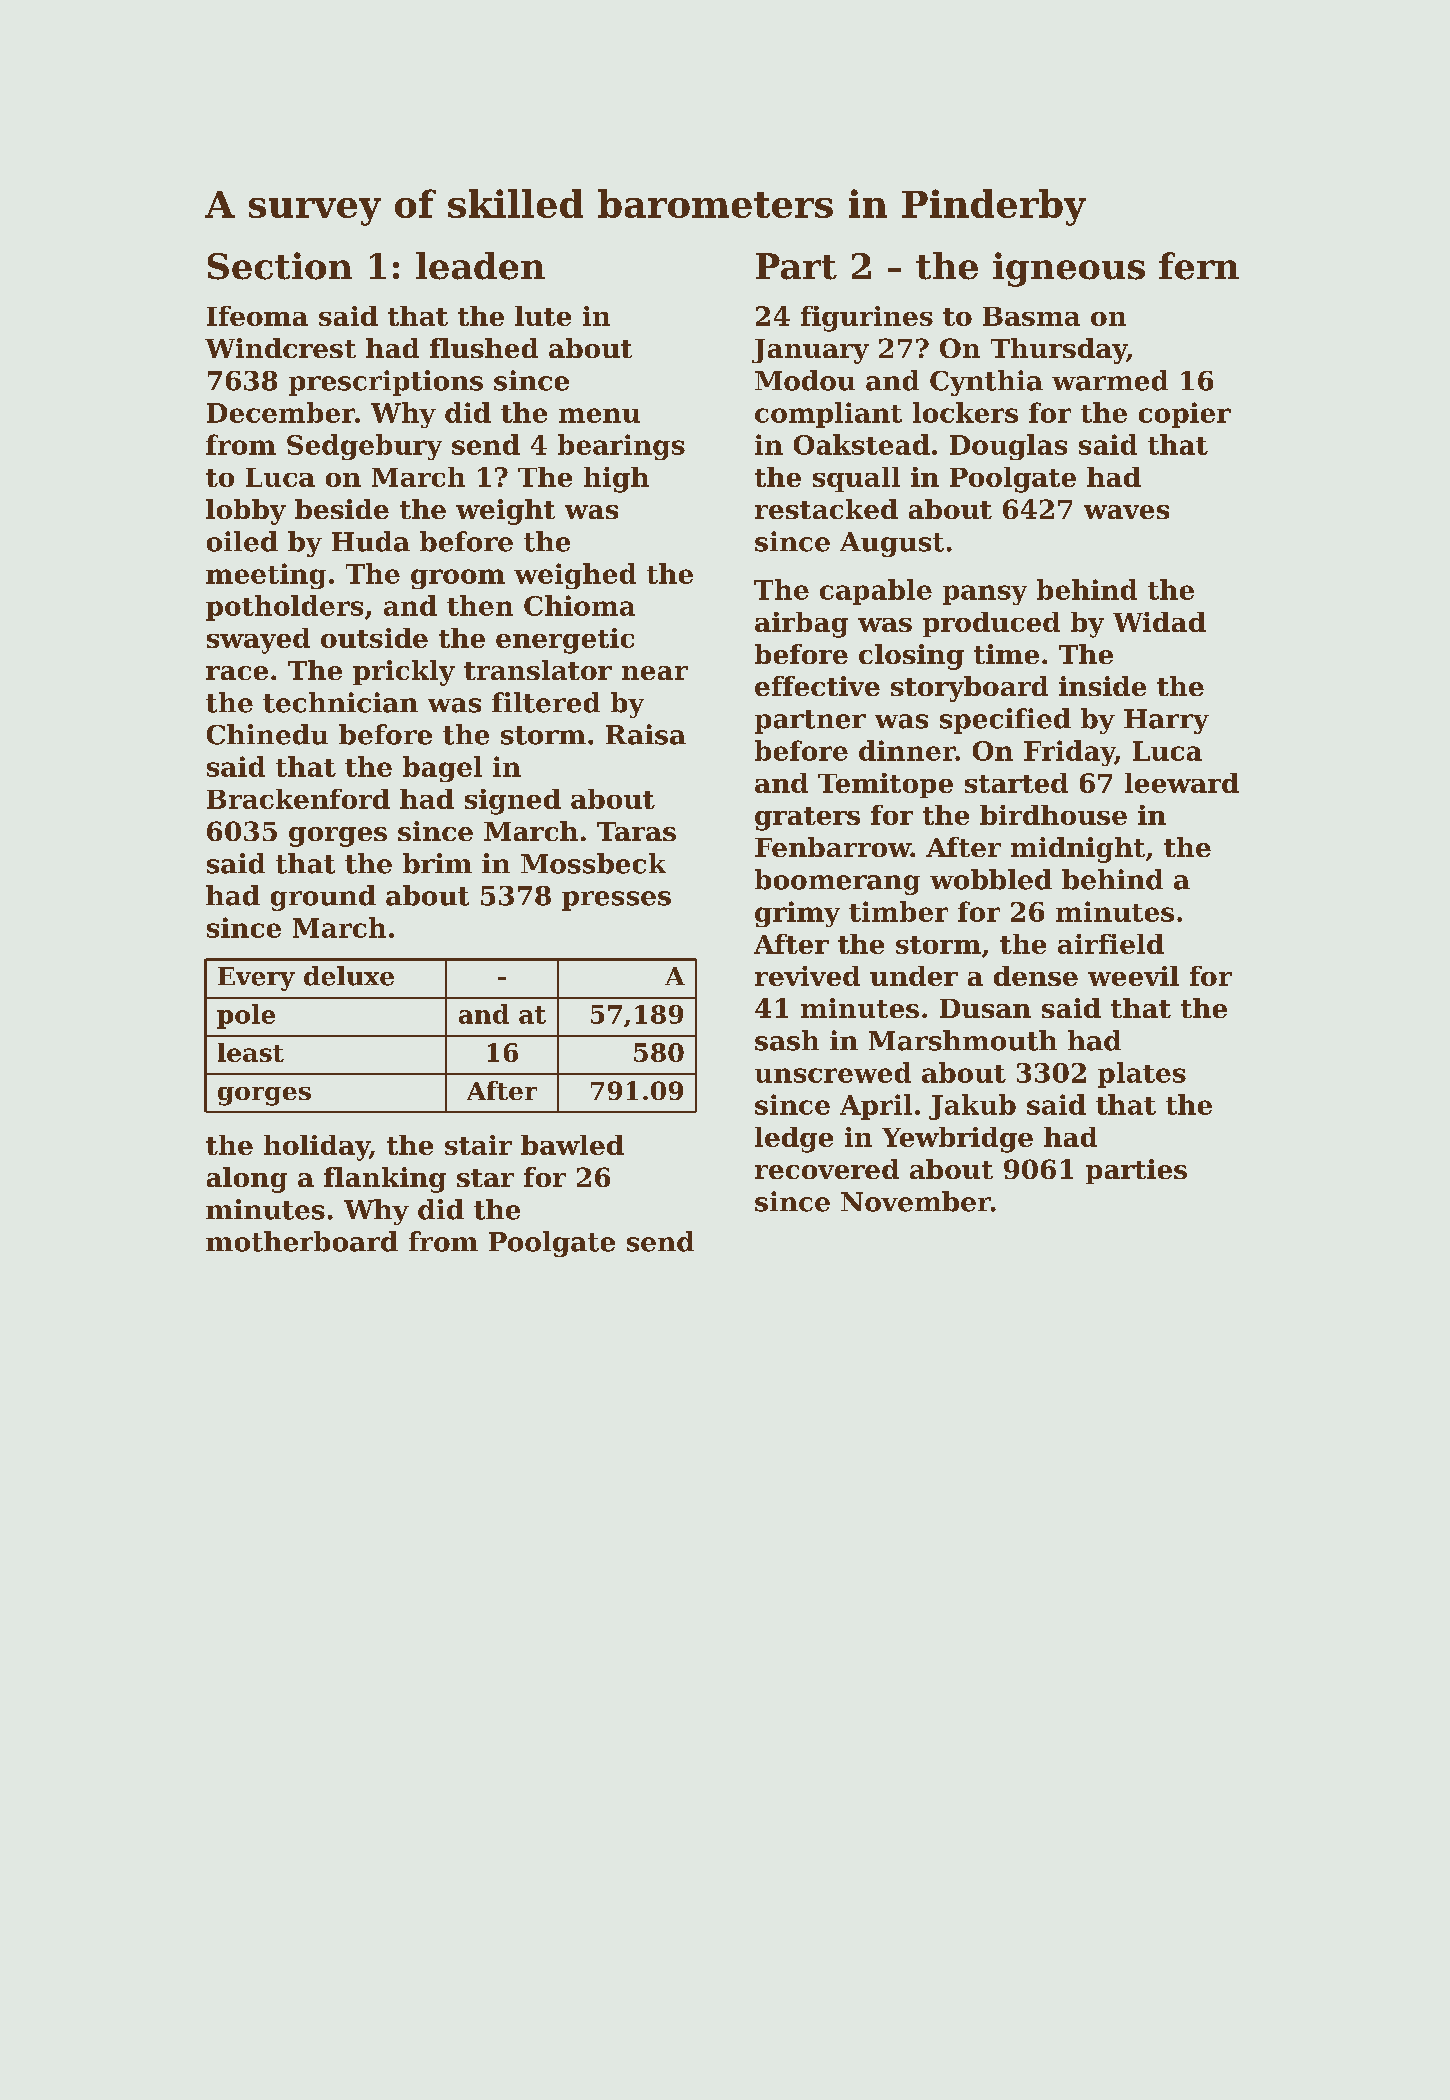  I want to click on Yewbridge, so click(957, 1140).
